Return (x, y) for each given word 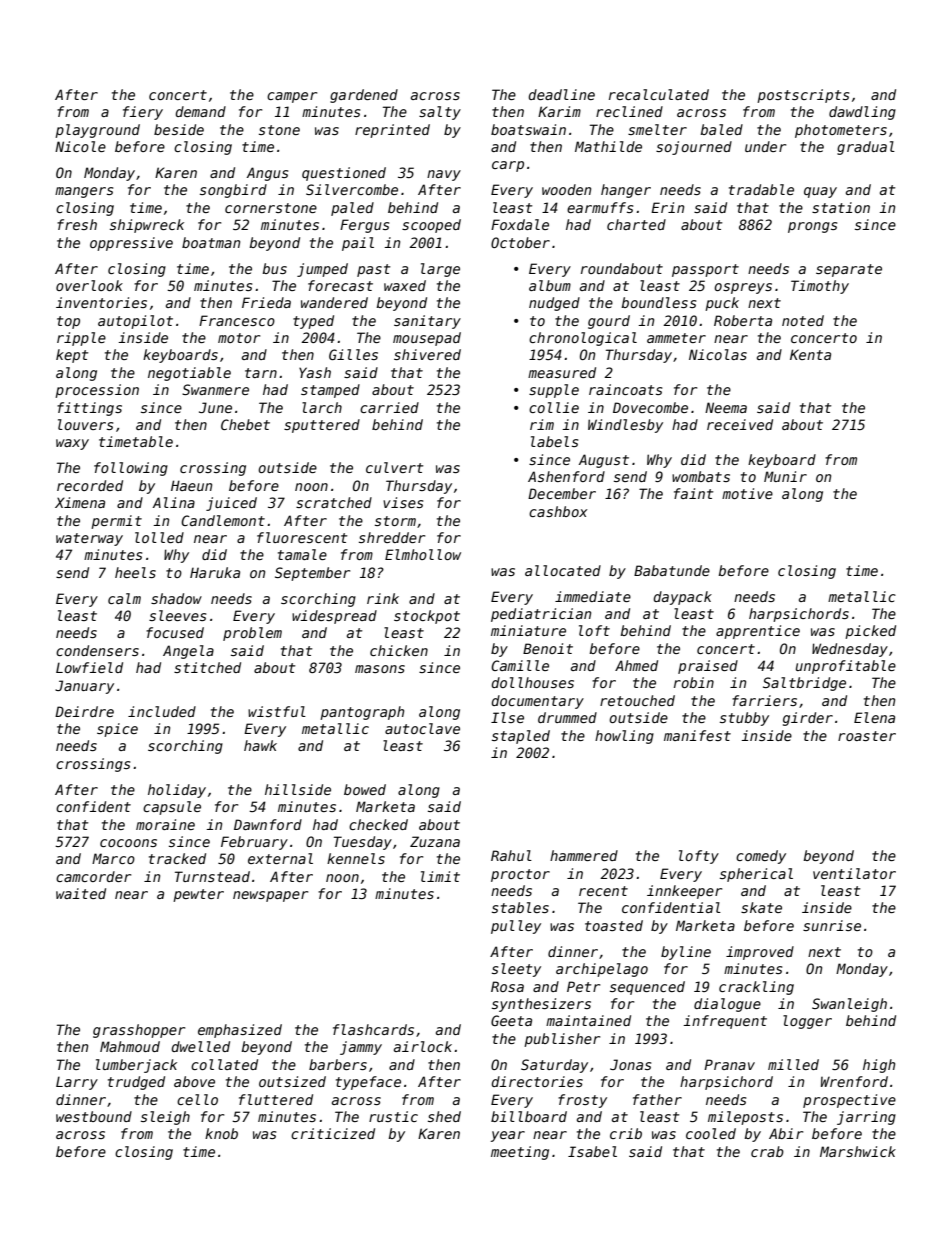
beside (179, 129)
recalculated (659, 94)
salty (440, 113)
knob (221, 1133)
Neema (726, 407)
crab (767, 1151)
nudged (554, 304)
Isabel (592, 1151)
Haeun (191, 485)
